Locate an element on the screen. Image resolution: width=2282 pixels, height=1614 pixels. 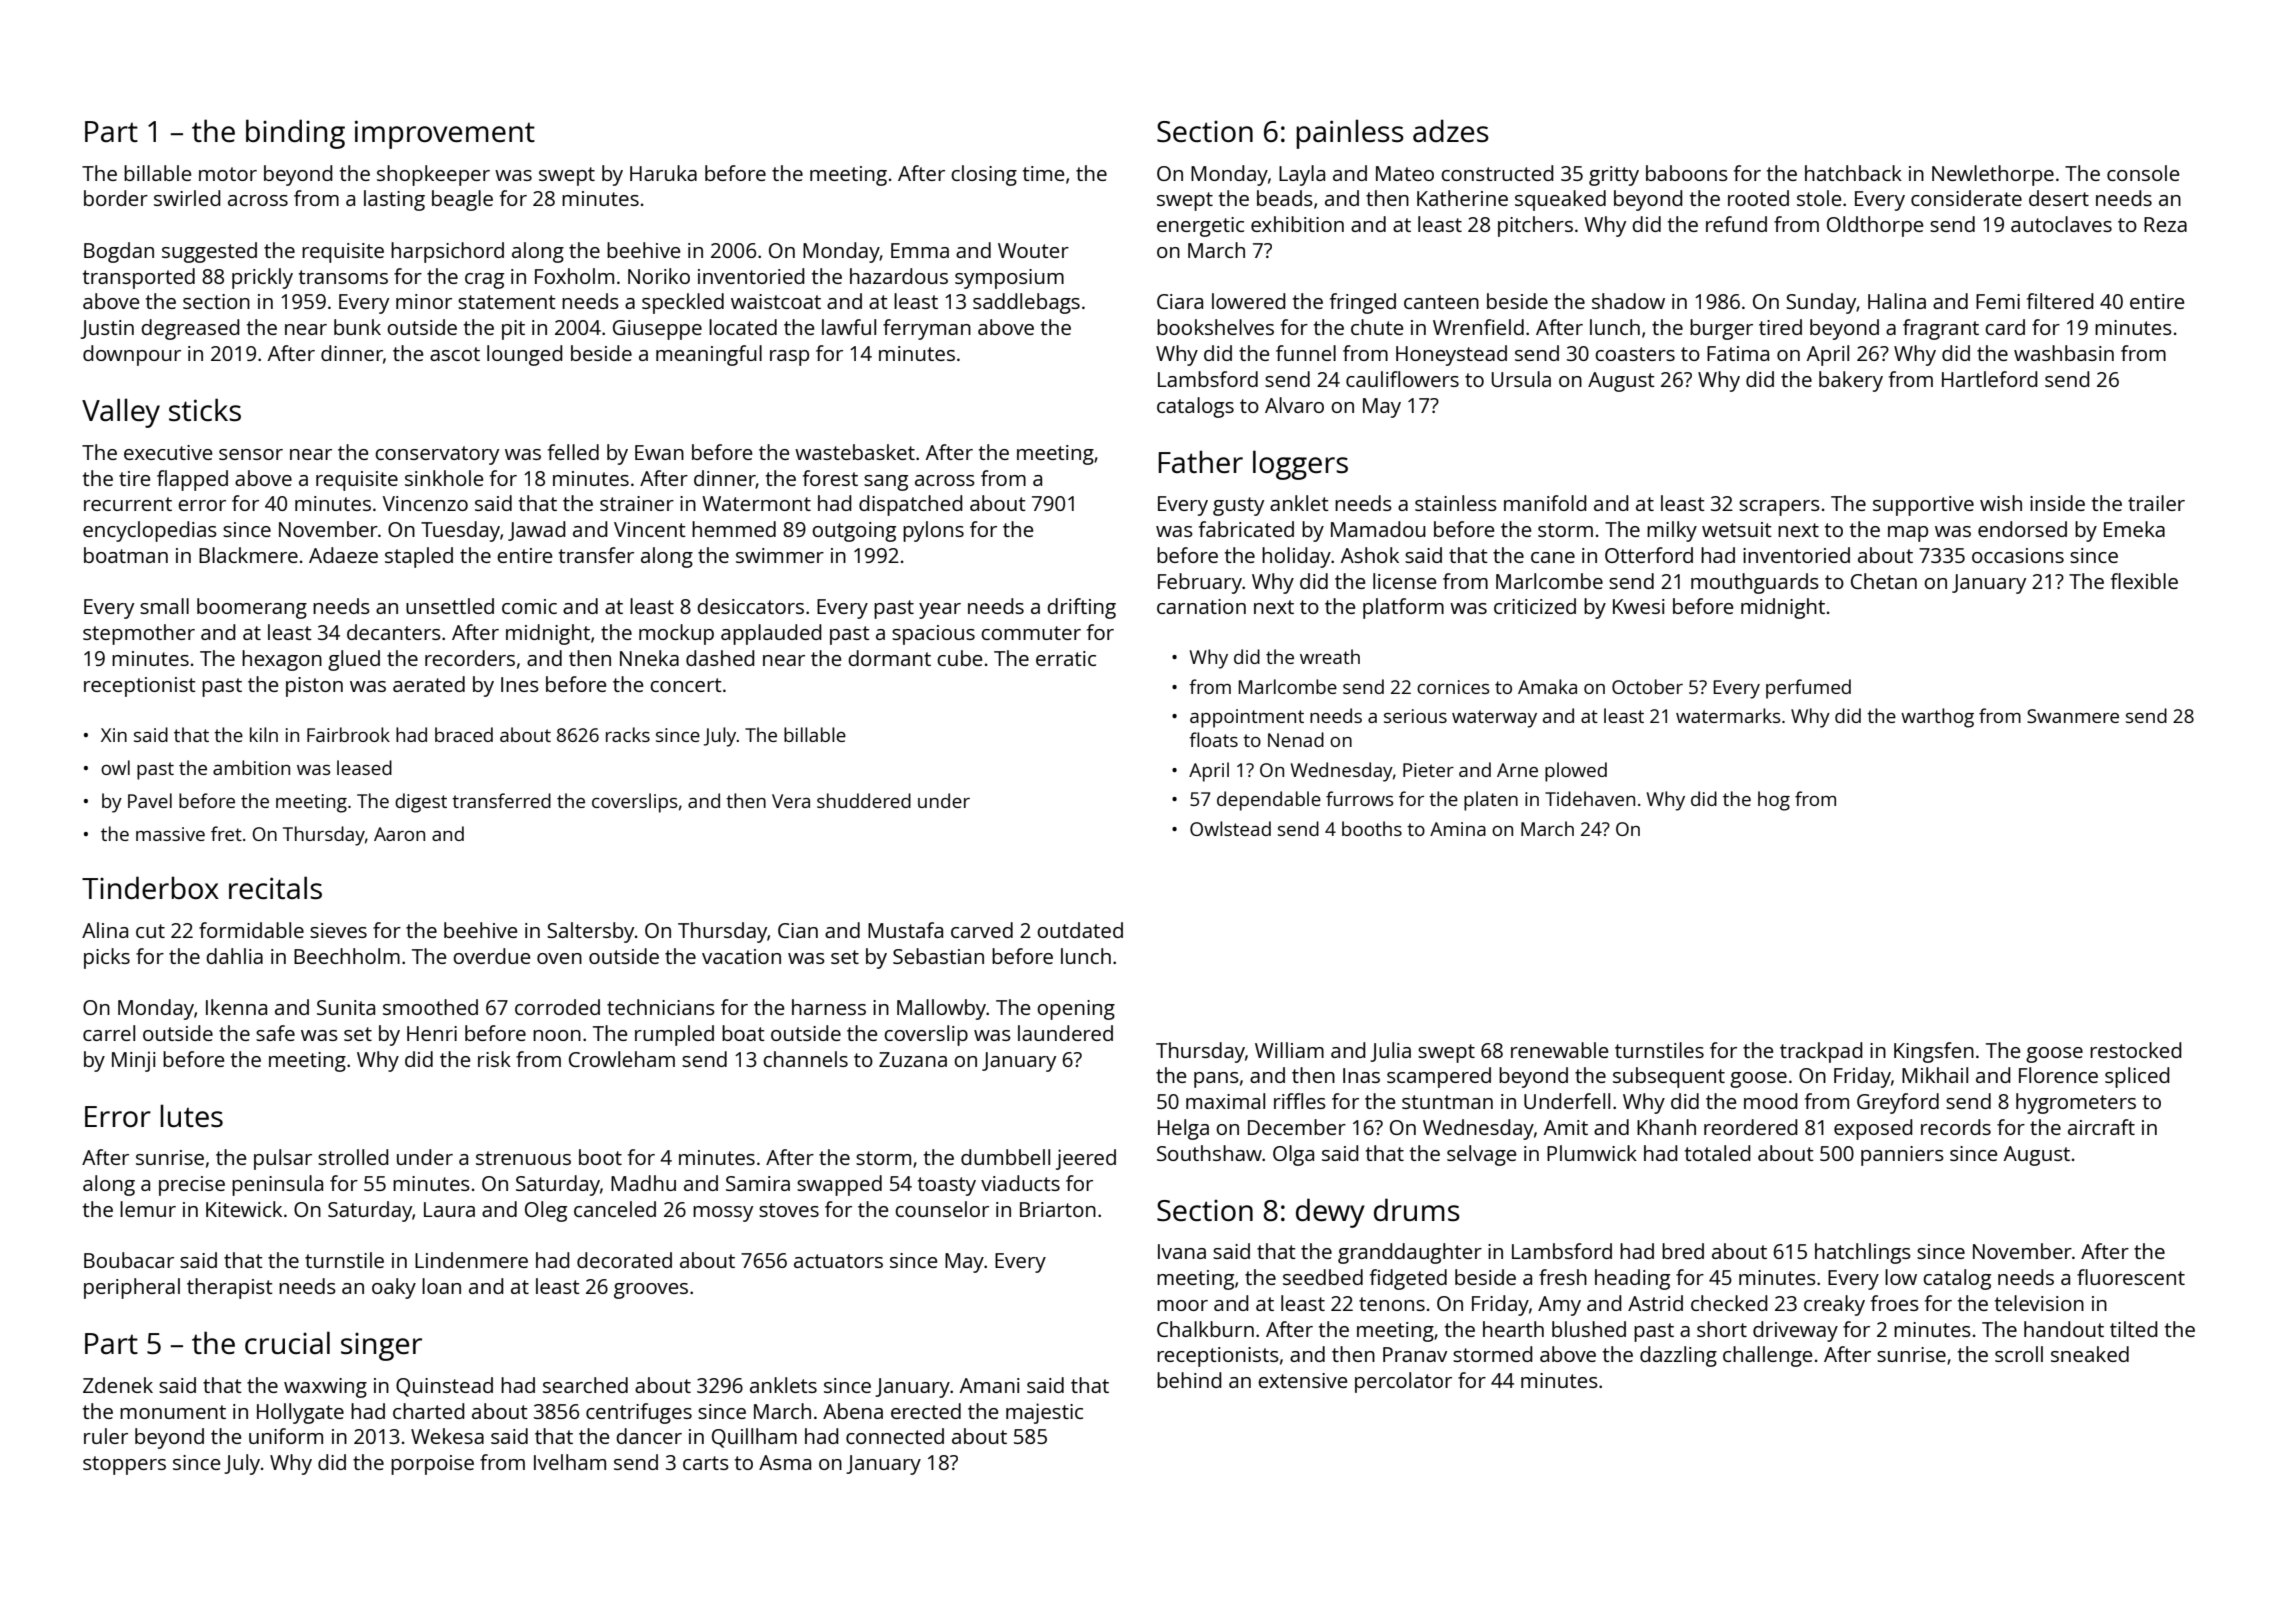
Haruka is located at coordinates (663, 173).
